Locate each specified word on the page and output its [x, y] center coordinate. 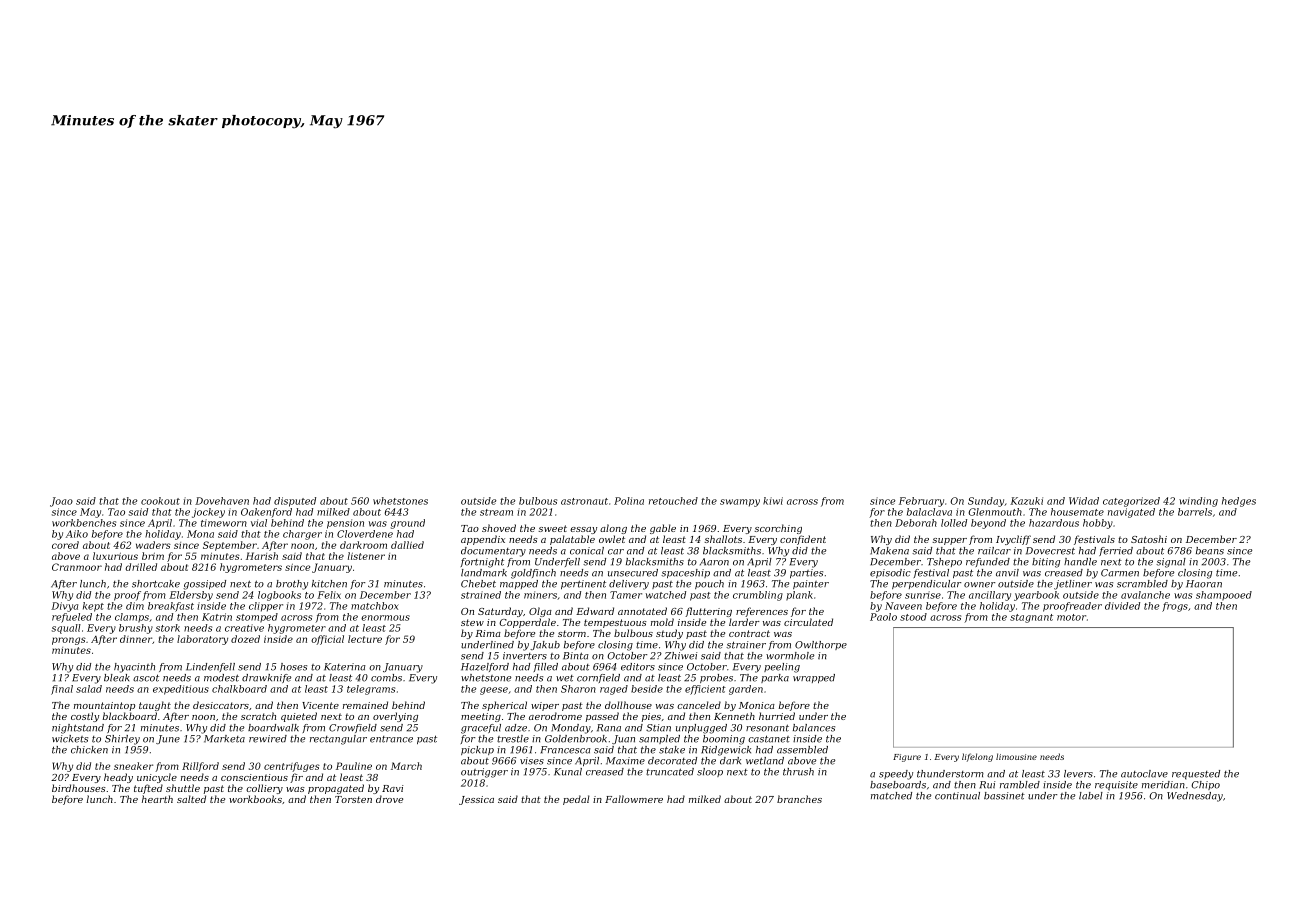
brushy [136, 629]
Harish [262, 556]
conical [587, 551]
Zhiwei [680, 656]
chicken [89, 750]
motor [1071, 617]
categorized [1131, 502]
